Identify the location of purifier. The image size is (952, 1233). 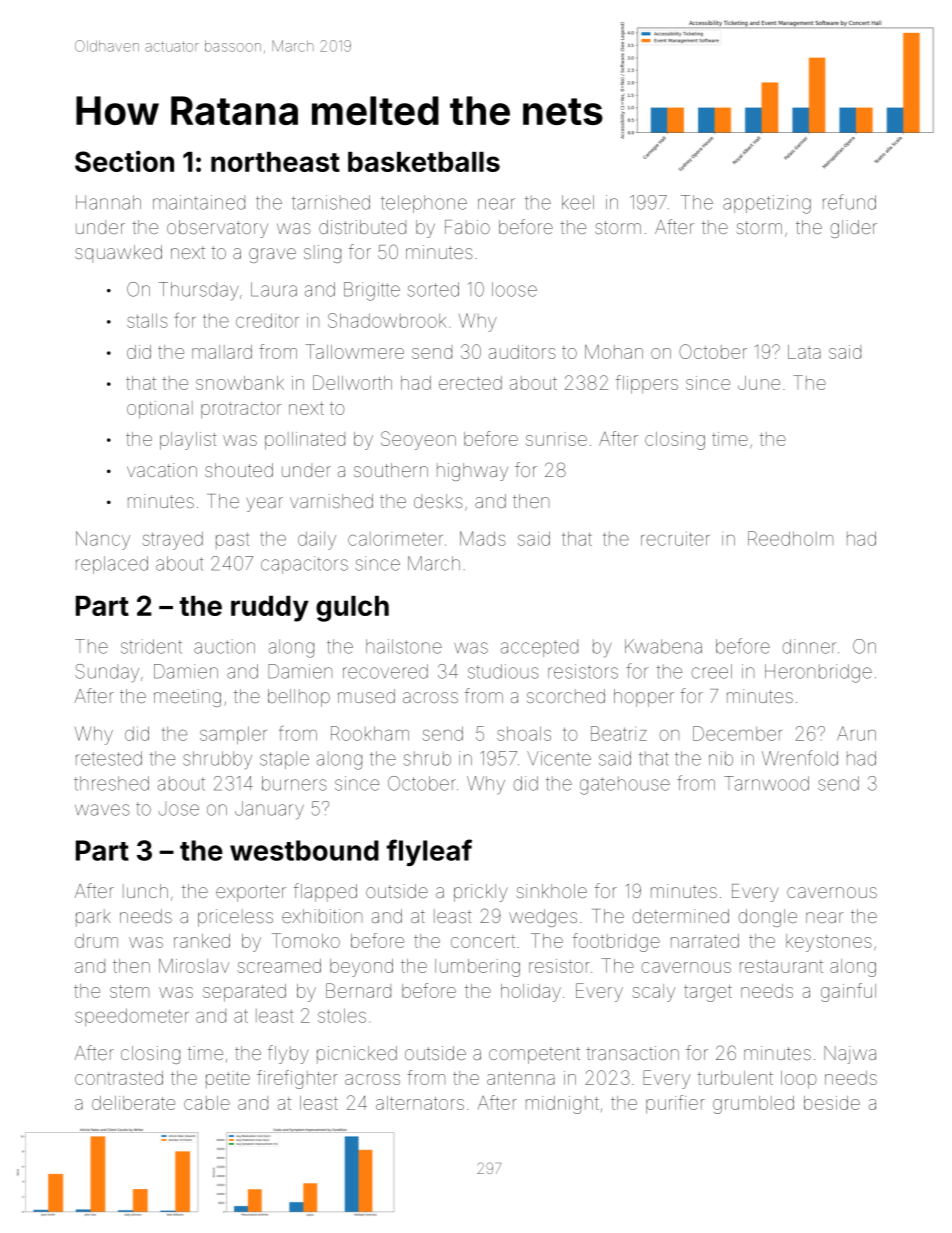
(675, 1104).
